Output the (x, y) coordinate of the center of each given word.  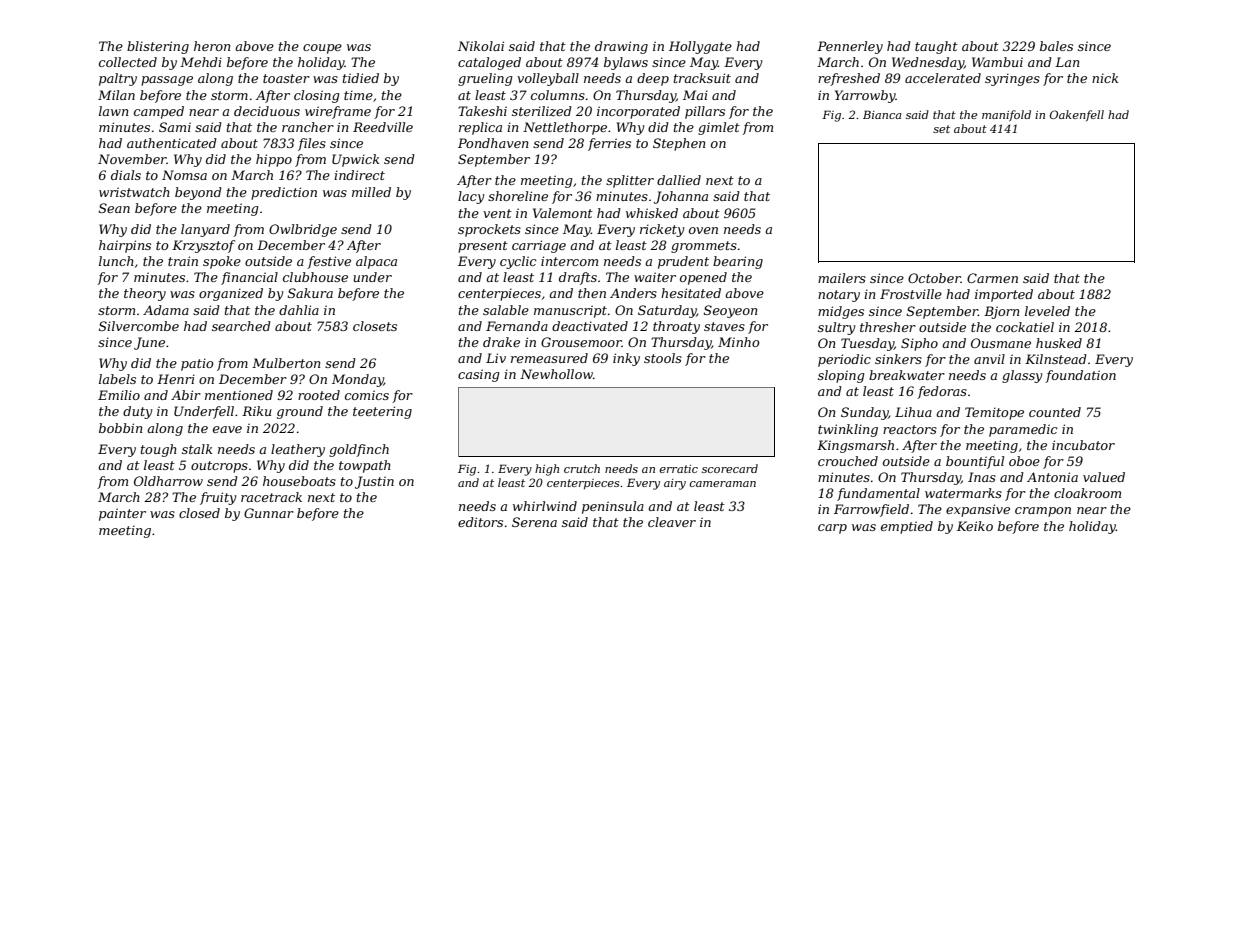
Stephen (679, 144)
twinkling (848, 430)
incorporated (638, 112)
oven (703, 230)
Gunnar (269, 513)
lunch (116, 261)
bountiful (975, 462)
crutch (582, 468)
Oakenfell (1077, 115)
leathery (298, 450)
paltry (118, 79)
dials (126, 175)
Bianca (882, 114)
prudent (683, 262)
